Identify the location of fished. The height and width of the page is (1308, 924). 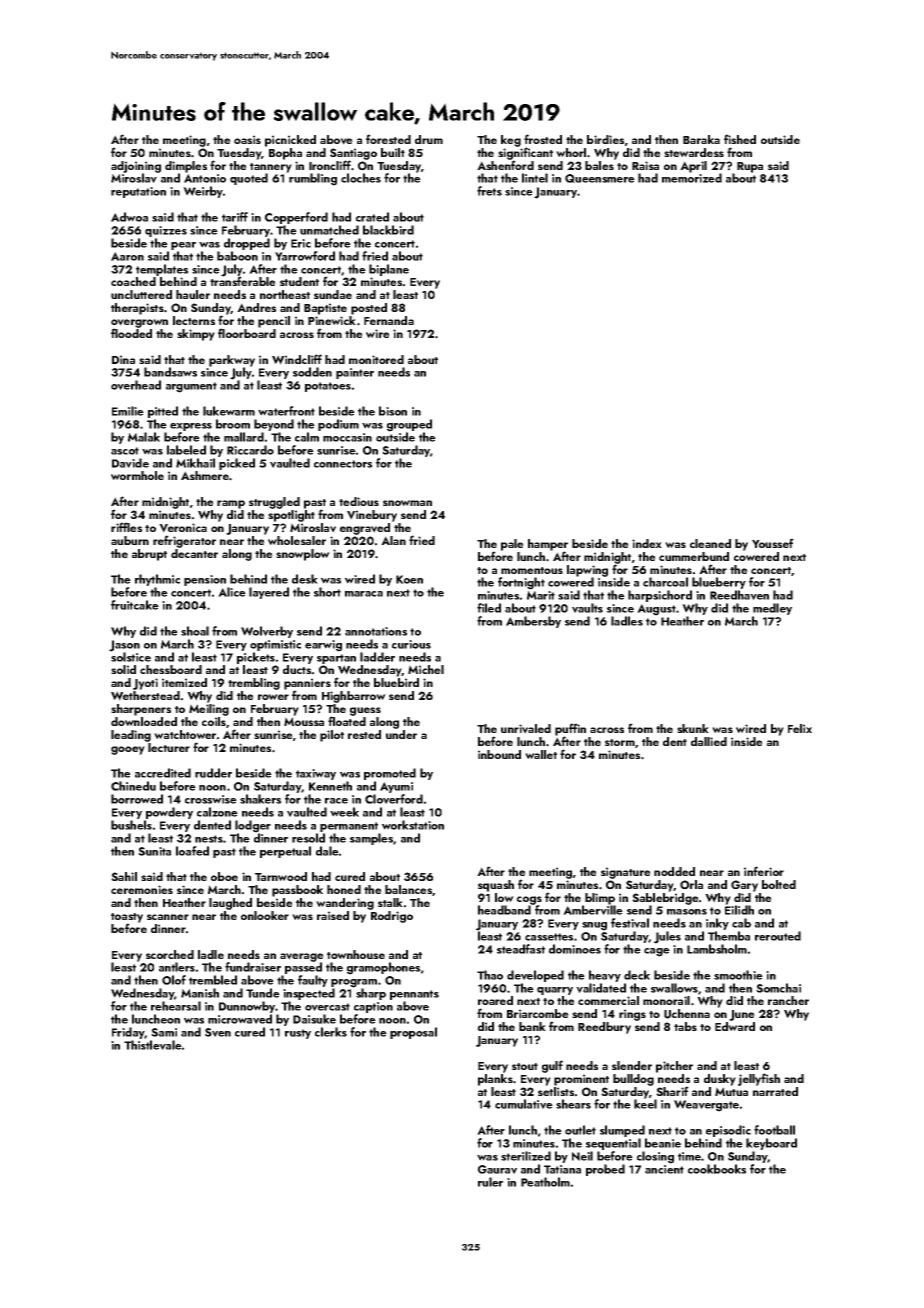
(740, 139).
